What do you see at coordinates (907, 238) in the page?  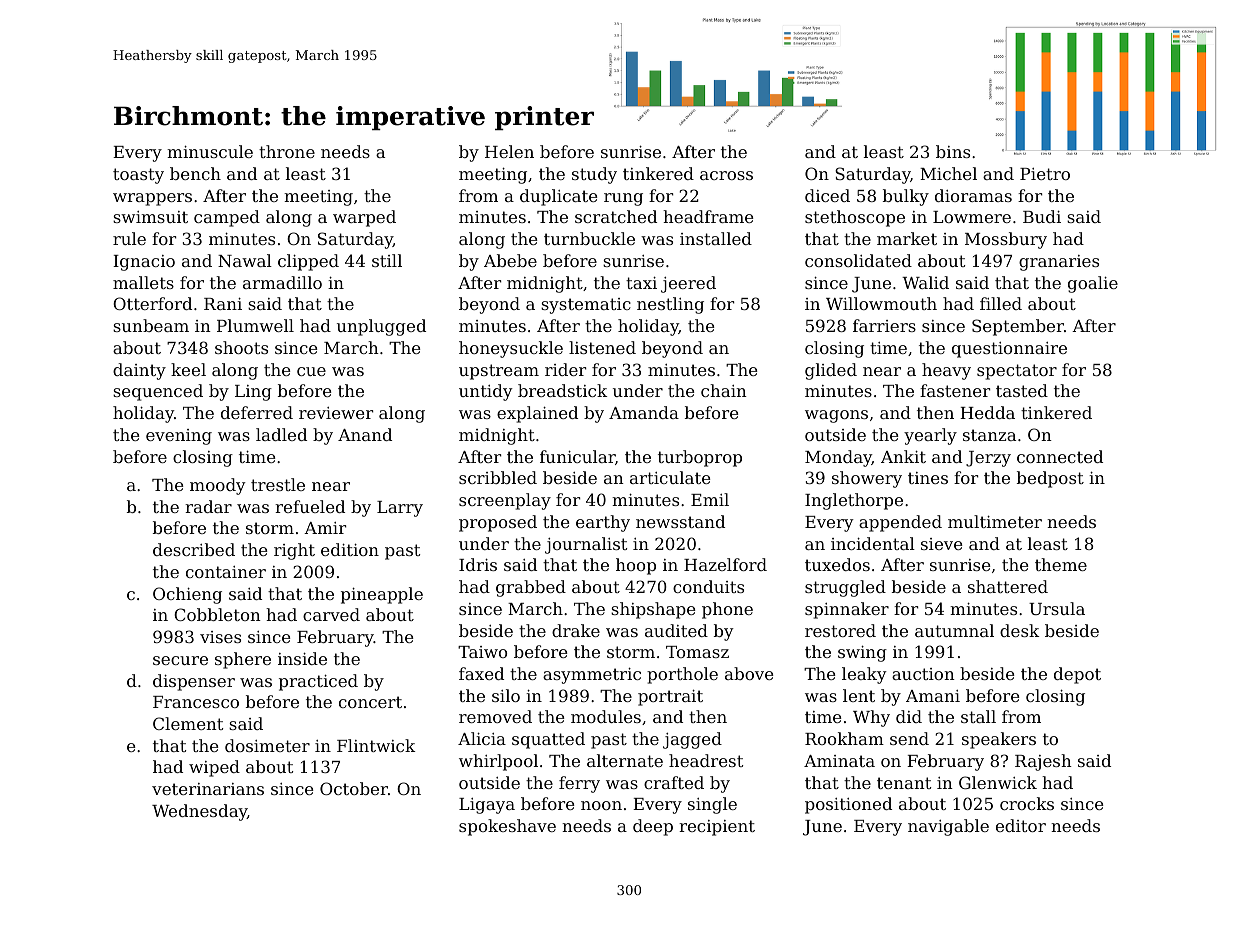 I see `market` at bounding box center [907, 238].
